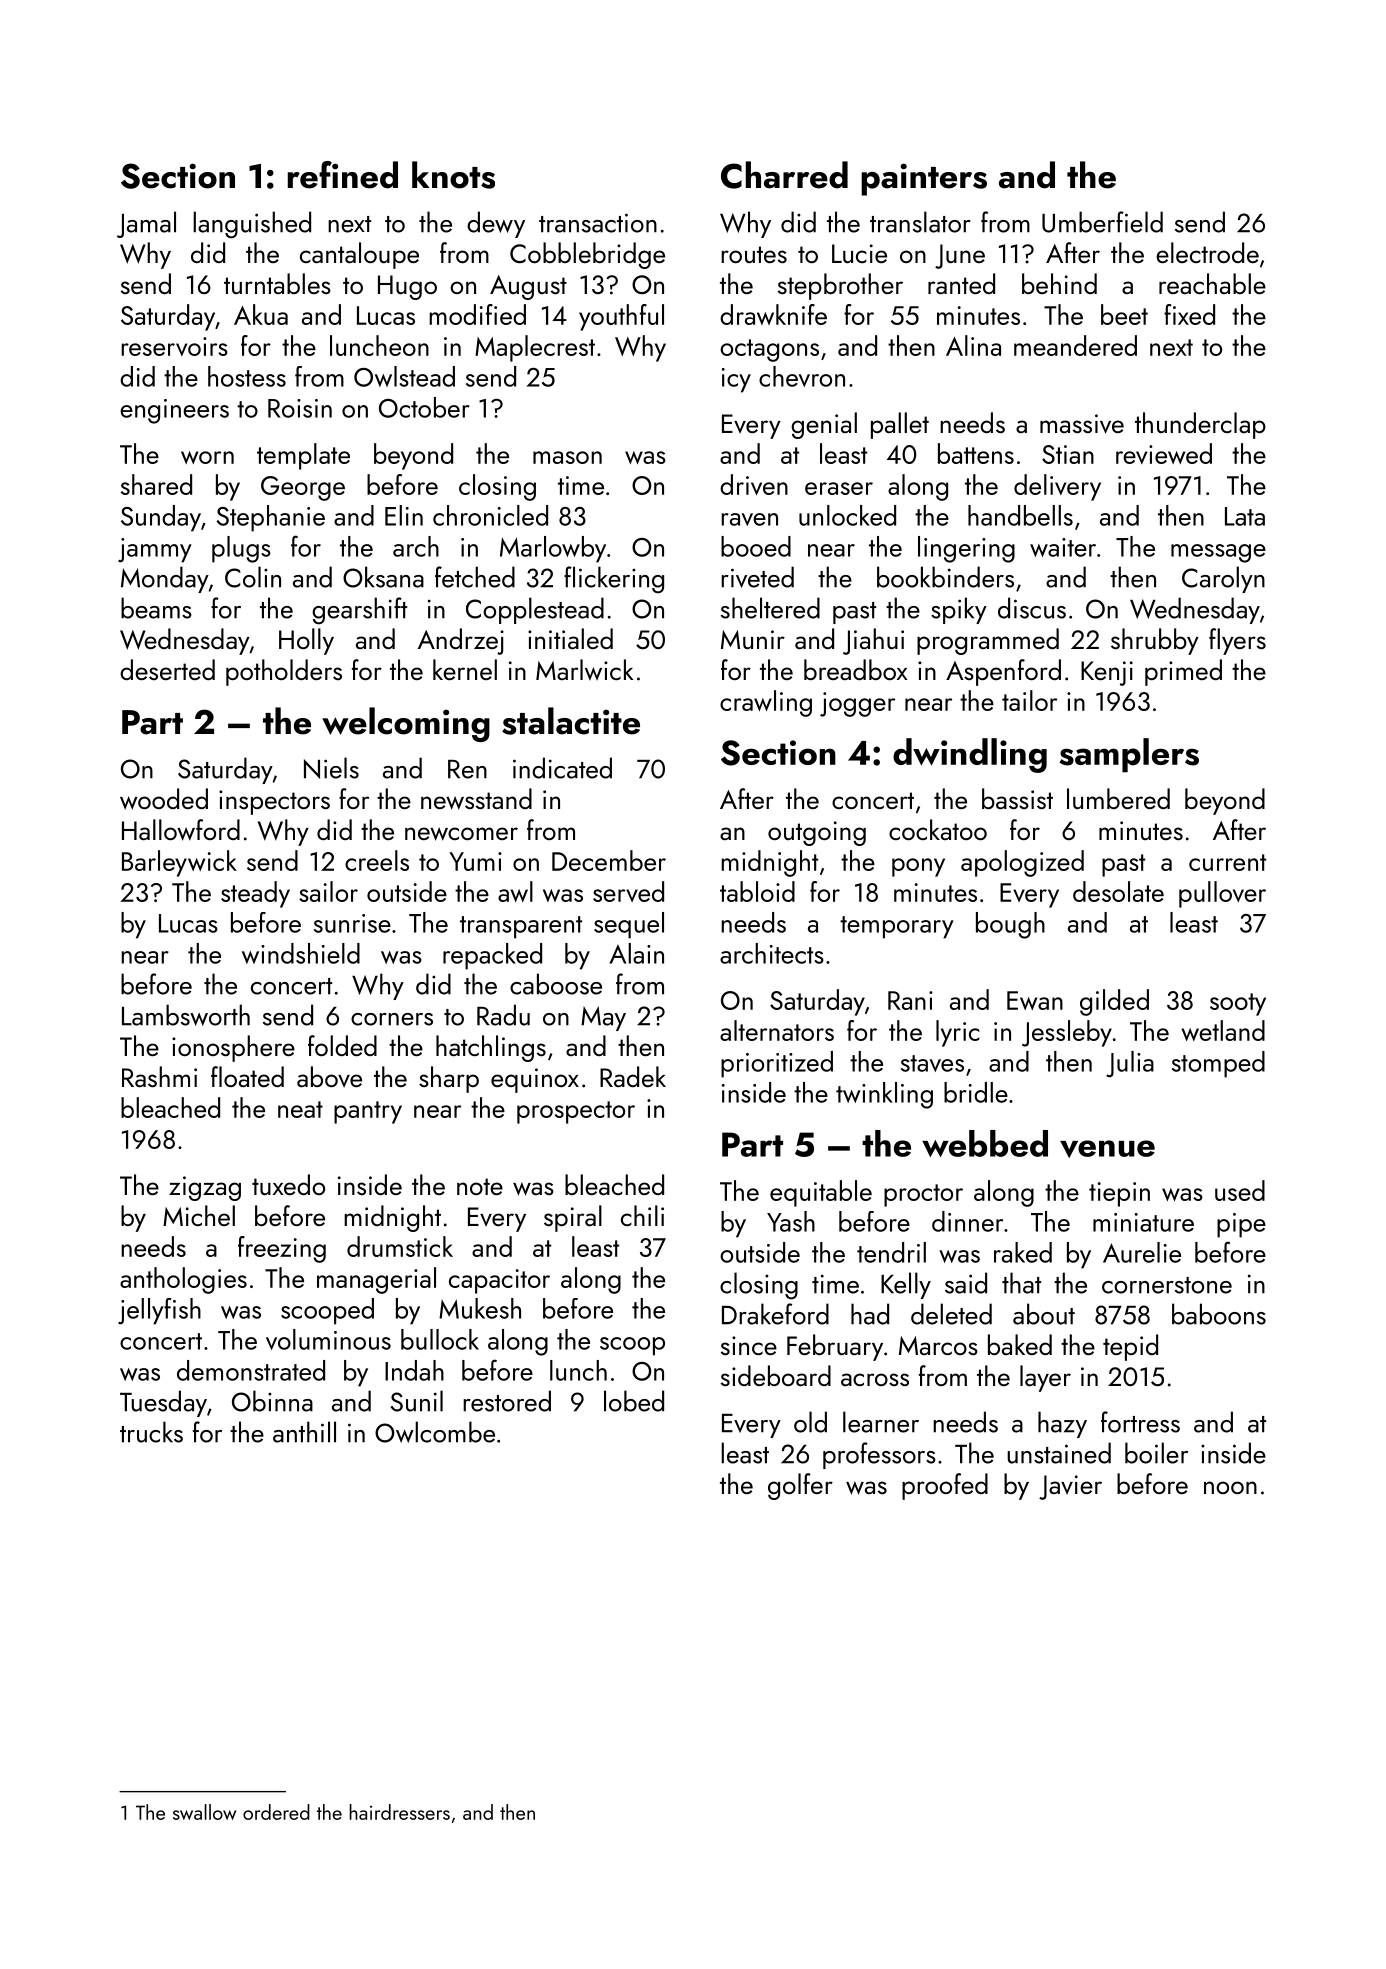 This screenshot has width=1386, height=1969. What do you see at coordinates (800, 1486) in the screenshot?
I see `golfer` at bounding box center [800, 1486].
